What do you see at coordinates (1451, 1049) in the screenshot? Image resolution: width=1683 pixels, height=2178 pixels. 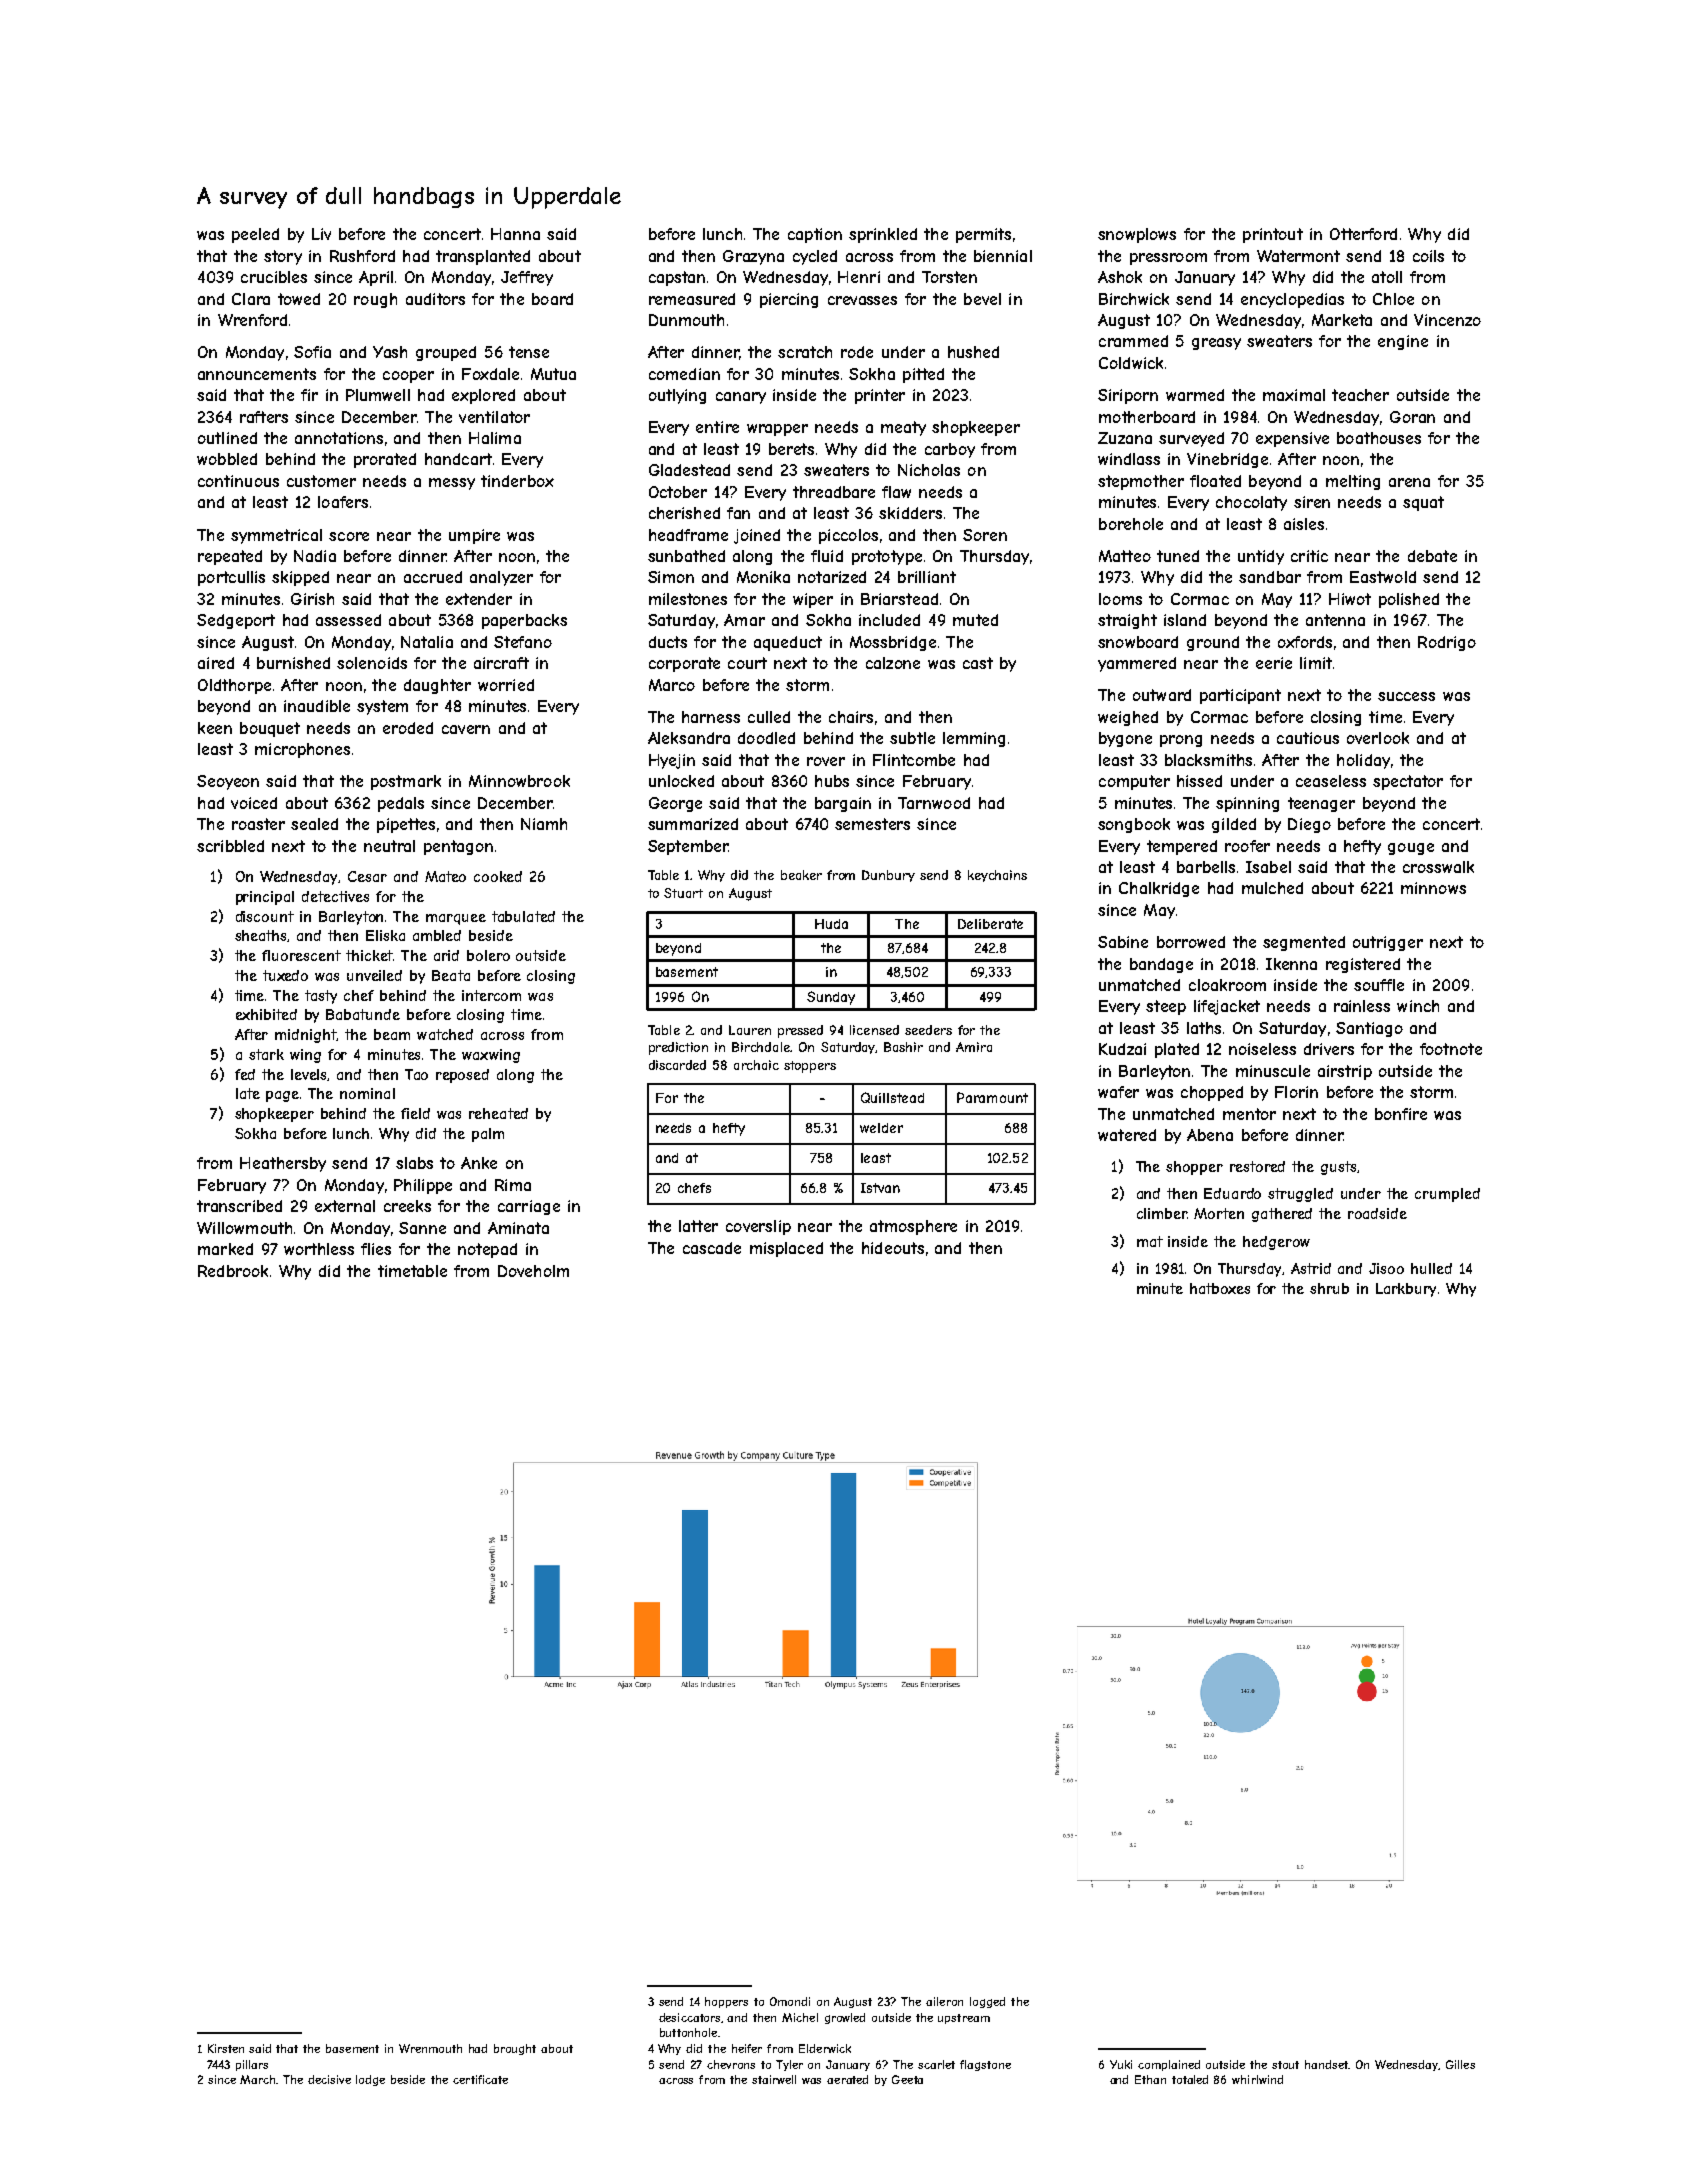 I see `footnote` at bounding box center [1451, 1049].
